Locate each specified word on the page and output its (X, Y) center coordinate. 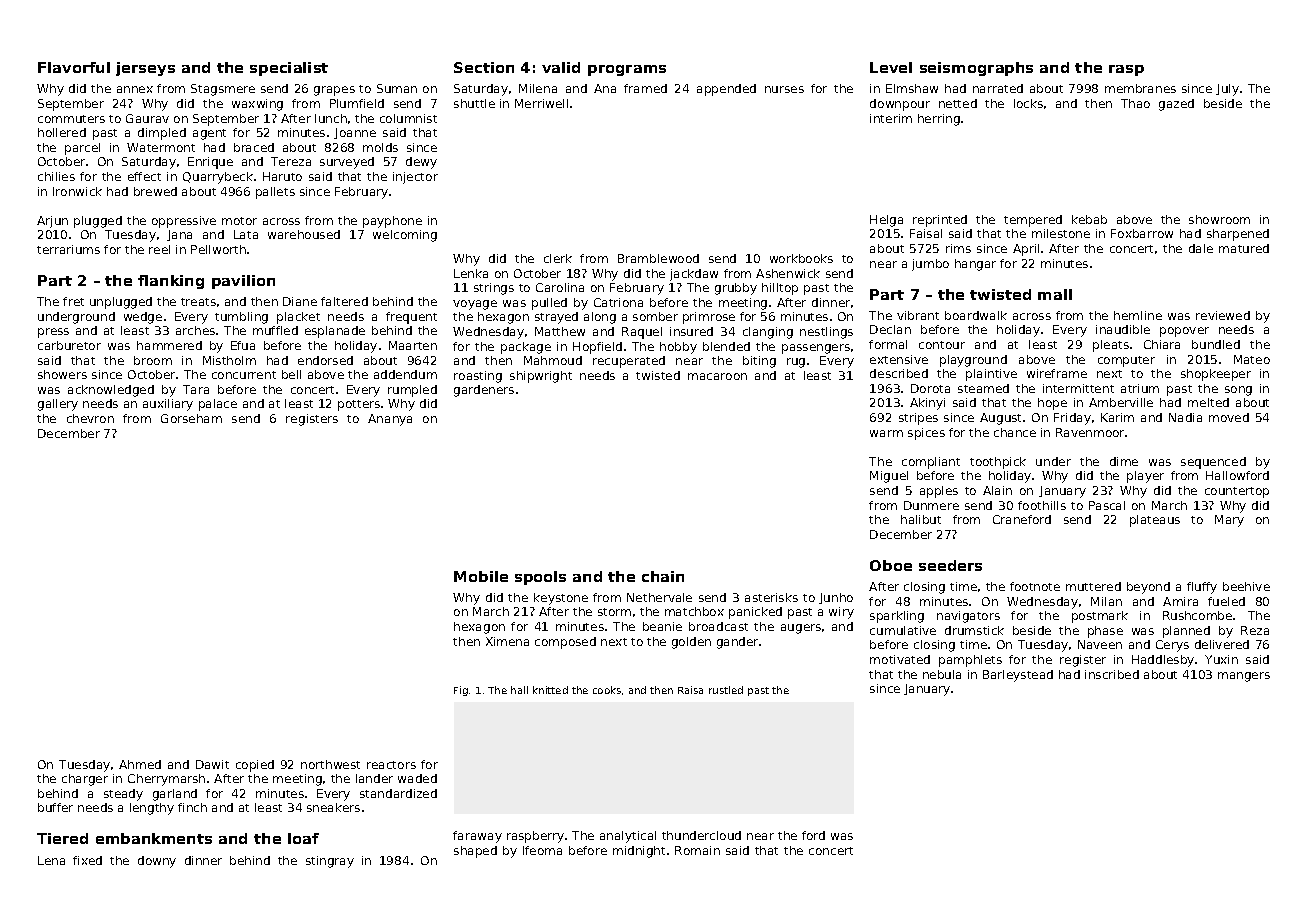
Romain (697, 850)
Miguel (889, 477)
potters (359, 405)
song (1238, 391)
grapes (334, 91)
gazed (1176, 105)
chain (663, 576)
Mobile (481, 576)
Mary (1229, 521)
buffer (55, 807)
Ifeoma (542, 850)
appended (726, 90)
